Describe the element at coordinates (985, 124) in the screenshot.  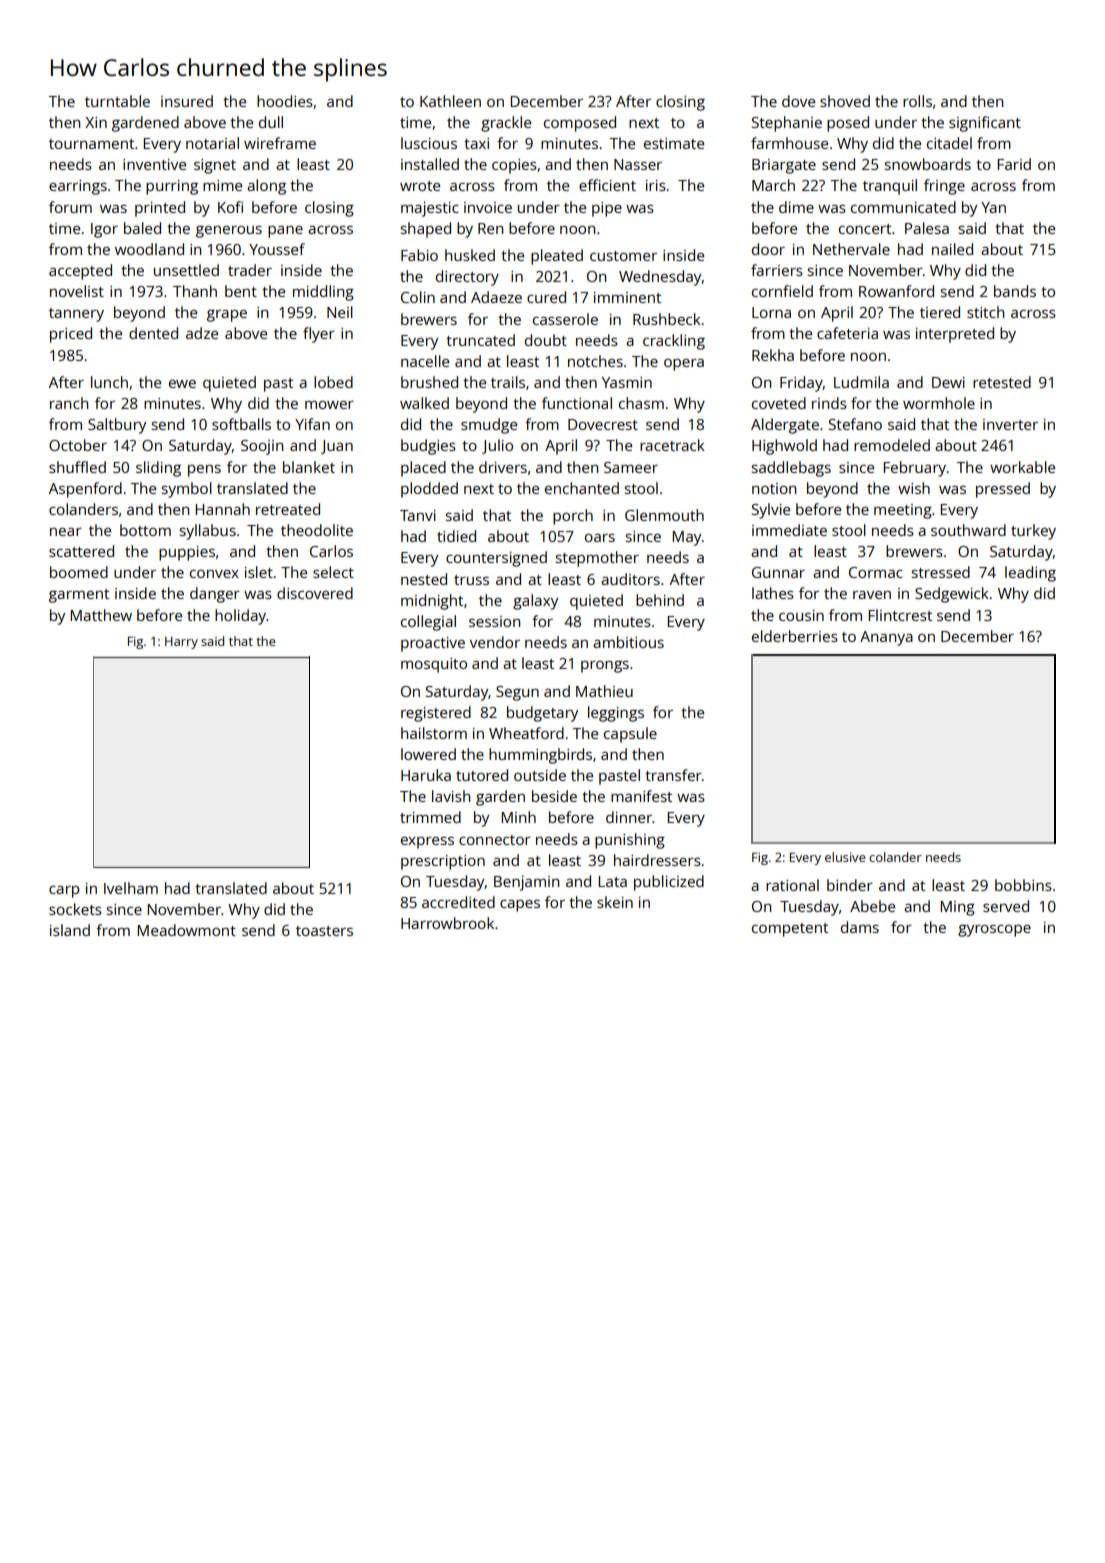
I see `significant` at that location.
